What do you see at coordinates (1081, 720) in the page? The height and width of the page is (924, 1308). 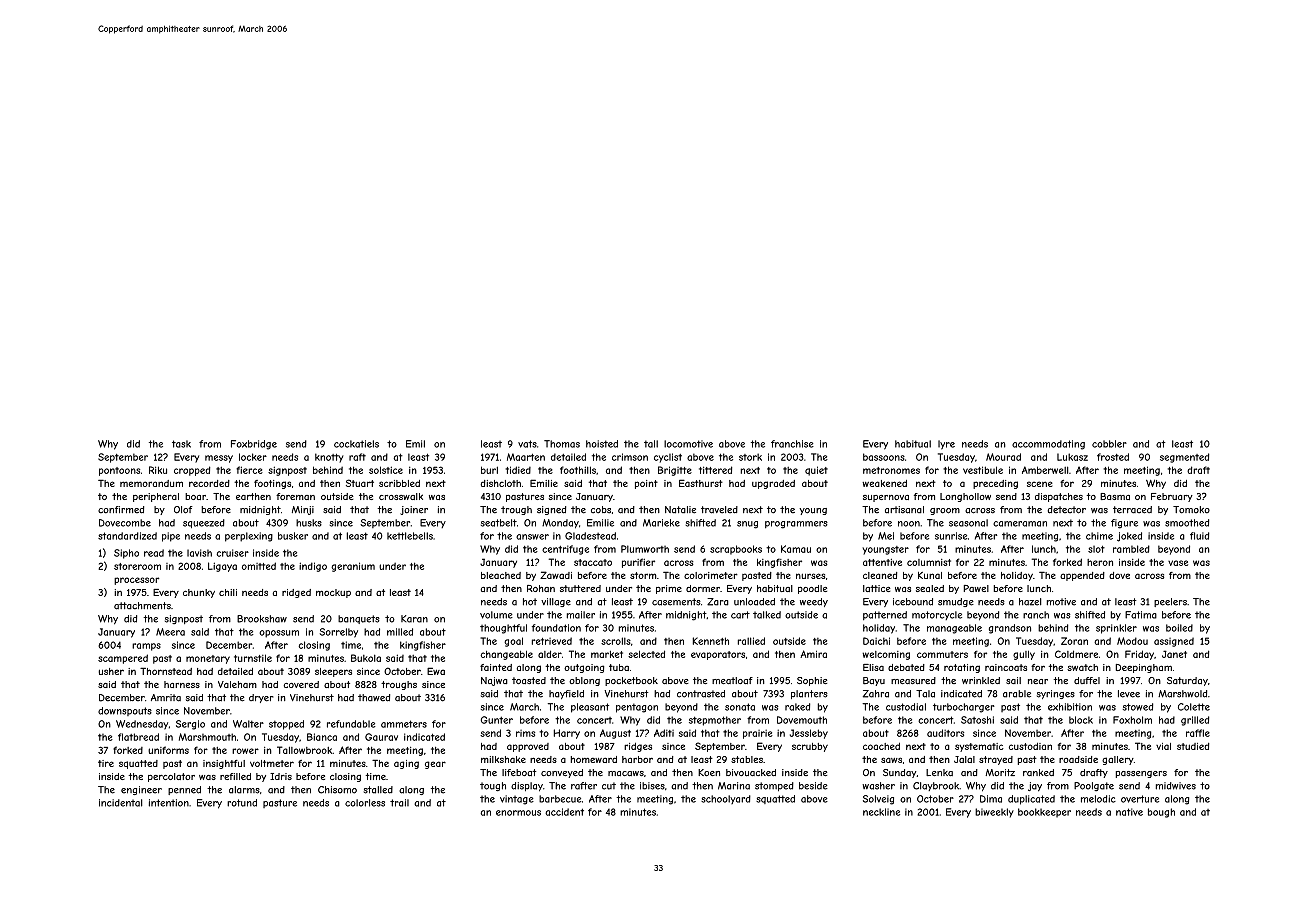 I see `block` at bounding box center [1081, 720].
